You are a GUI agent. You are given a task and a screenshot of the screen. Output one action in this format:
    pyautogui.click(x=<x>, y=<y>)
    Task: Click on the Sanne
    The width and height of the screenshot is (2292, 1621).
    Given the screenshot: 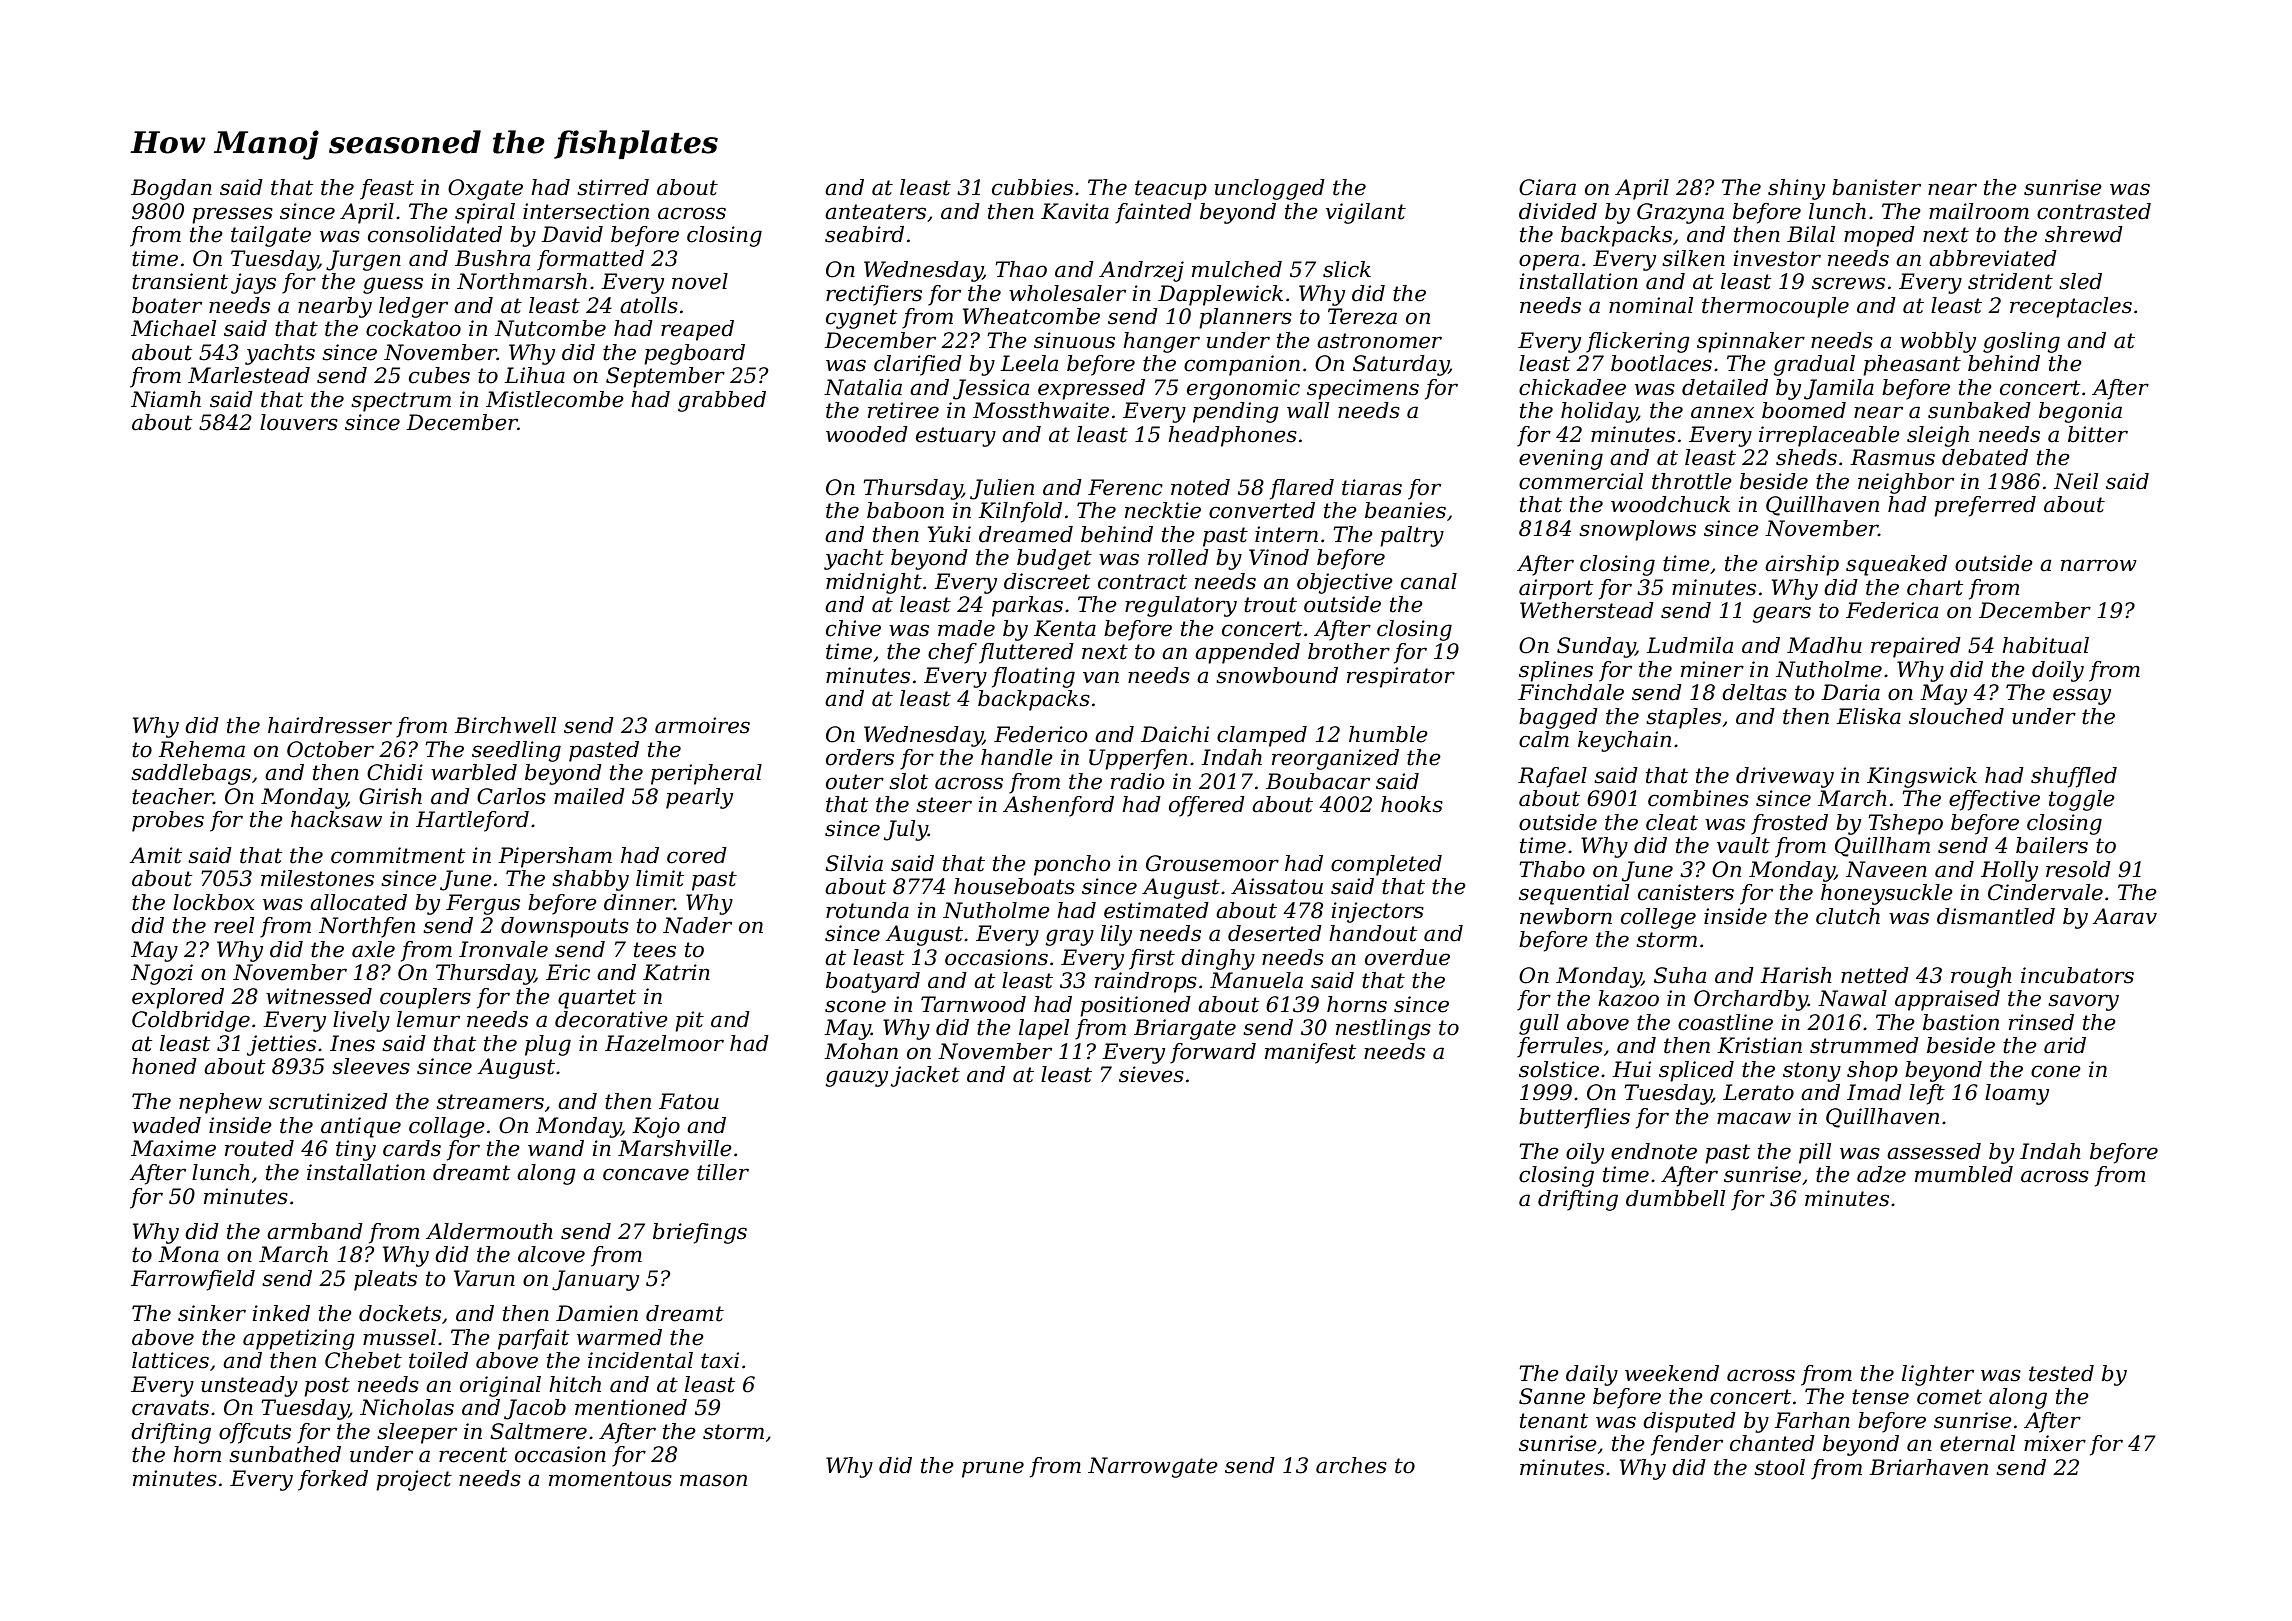 What is the action you would take?
    pyautogui.click(x=1552, y=1396)
